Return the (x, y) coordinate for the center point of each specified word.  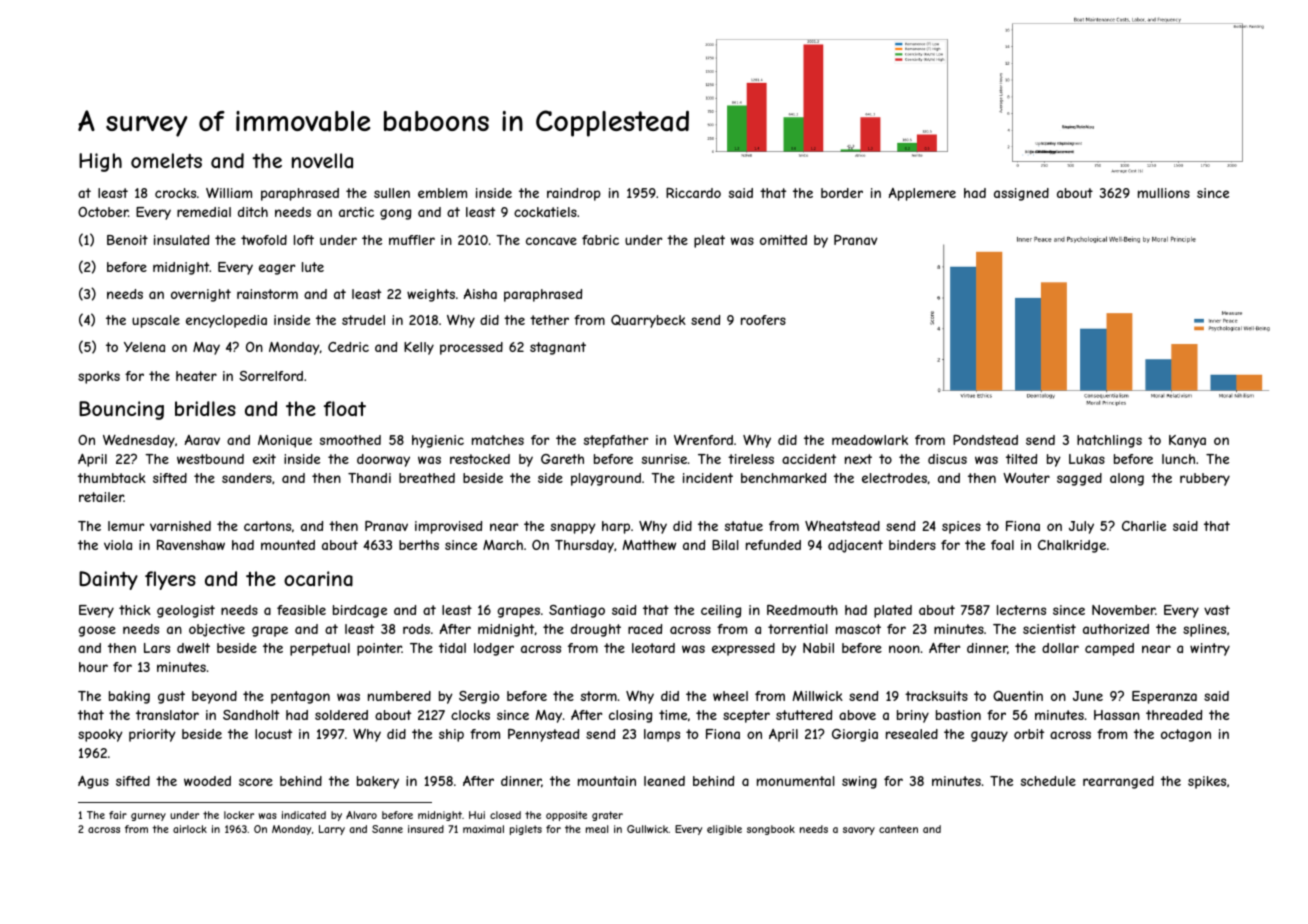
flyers (170, 580)
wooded (207, 781)
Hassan (1117, 715)
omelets (166, 160)
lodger (494, 649)
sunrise (664, 459)
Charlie (1144, 526)
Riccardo (693, 193)
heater (196, 376)
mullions (1164, 193)
